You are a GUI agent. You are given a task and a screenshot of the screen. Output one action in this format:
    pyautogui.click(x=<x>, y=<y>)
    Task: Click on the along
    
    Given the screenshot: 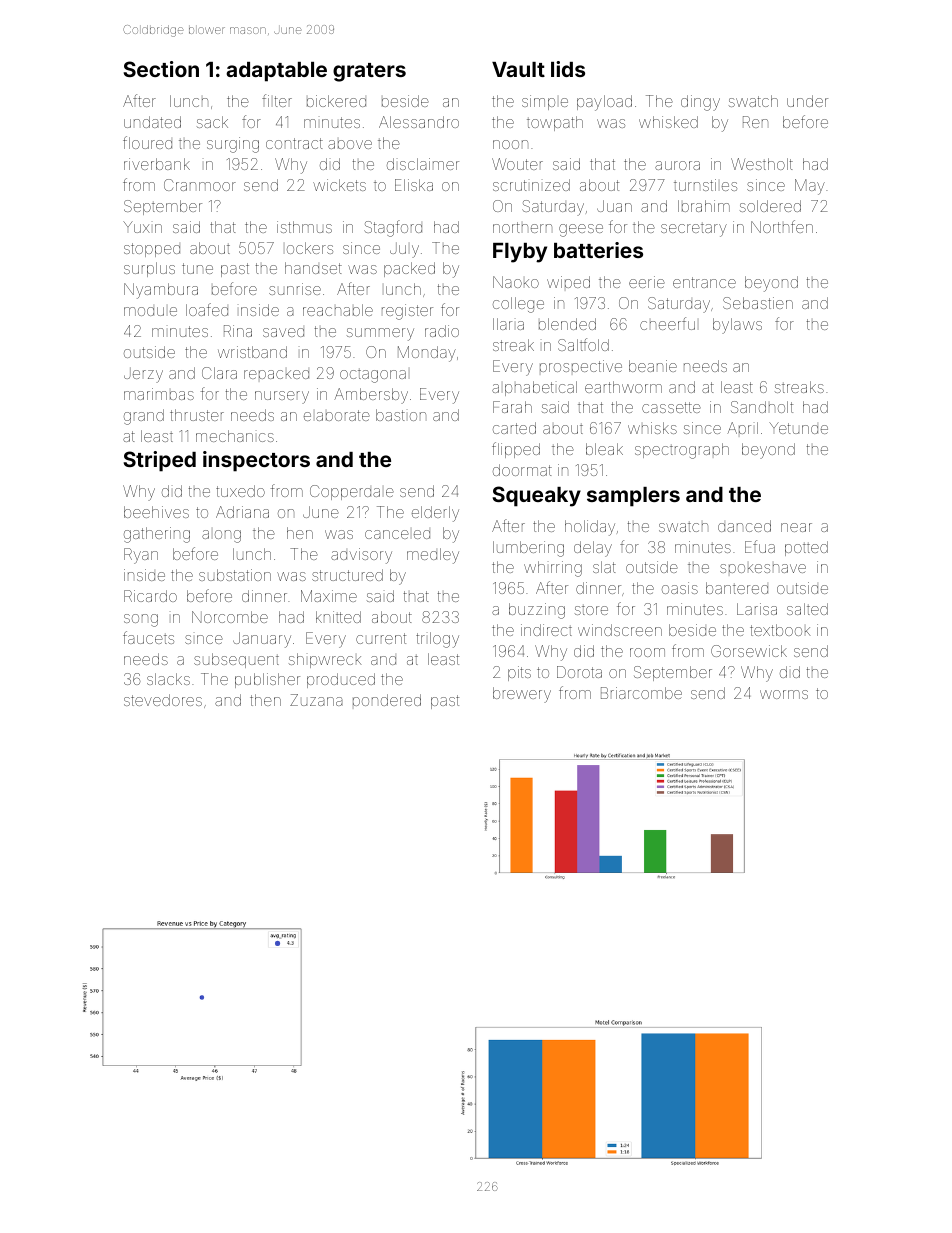 What is the action you would take?
    pyautogui.click(x=221, y=536)
